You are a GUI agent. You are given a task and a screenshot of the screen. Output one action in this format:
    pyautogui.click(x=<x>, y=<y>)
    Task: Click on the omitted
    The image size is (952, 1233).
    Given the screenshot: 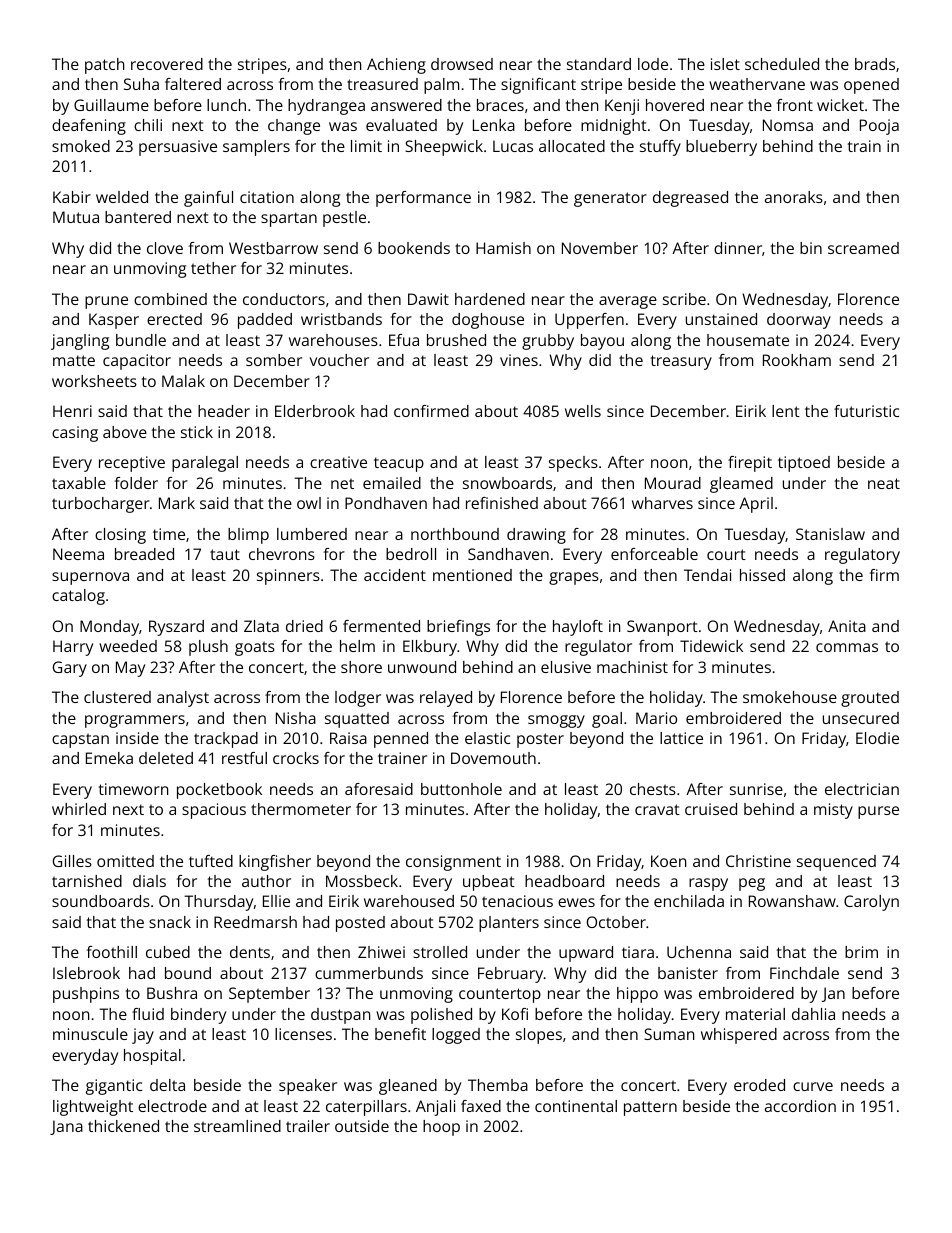 What is the action you would take?
    pyautogui.click(x=125, y=861)
